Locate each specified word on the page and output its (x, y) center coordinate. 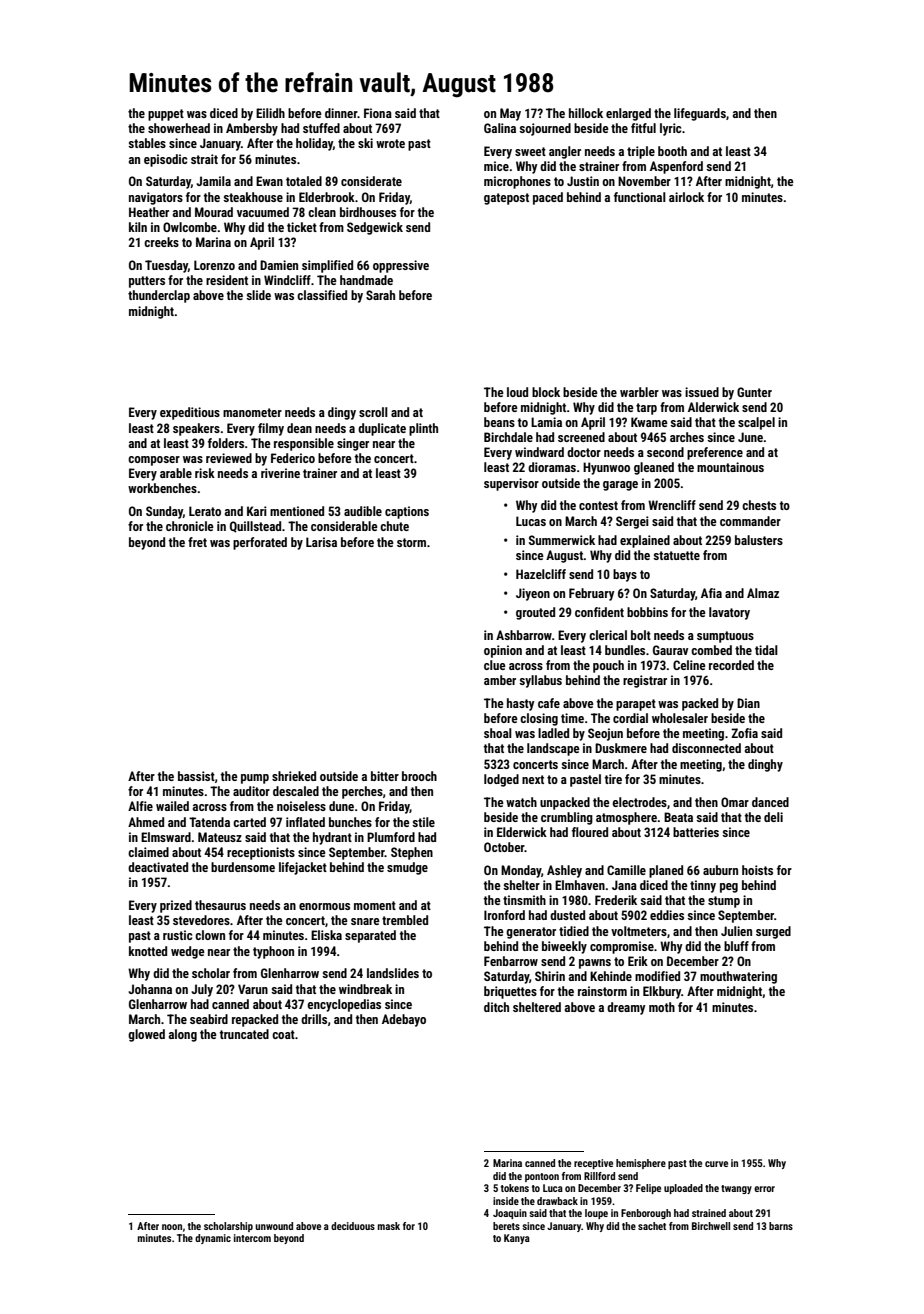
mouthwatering (738, 977)
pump (255, 779)
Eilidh (270, 113)
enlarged (628, 114)
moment (375, 905)
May (510, 114)
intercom (252, 1238)
